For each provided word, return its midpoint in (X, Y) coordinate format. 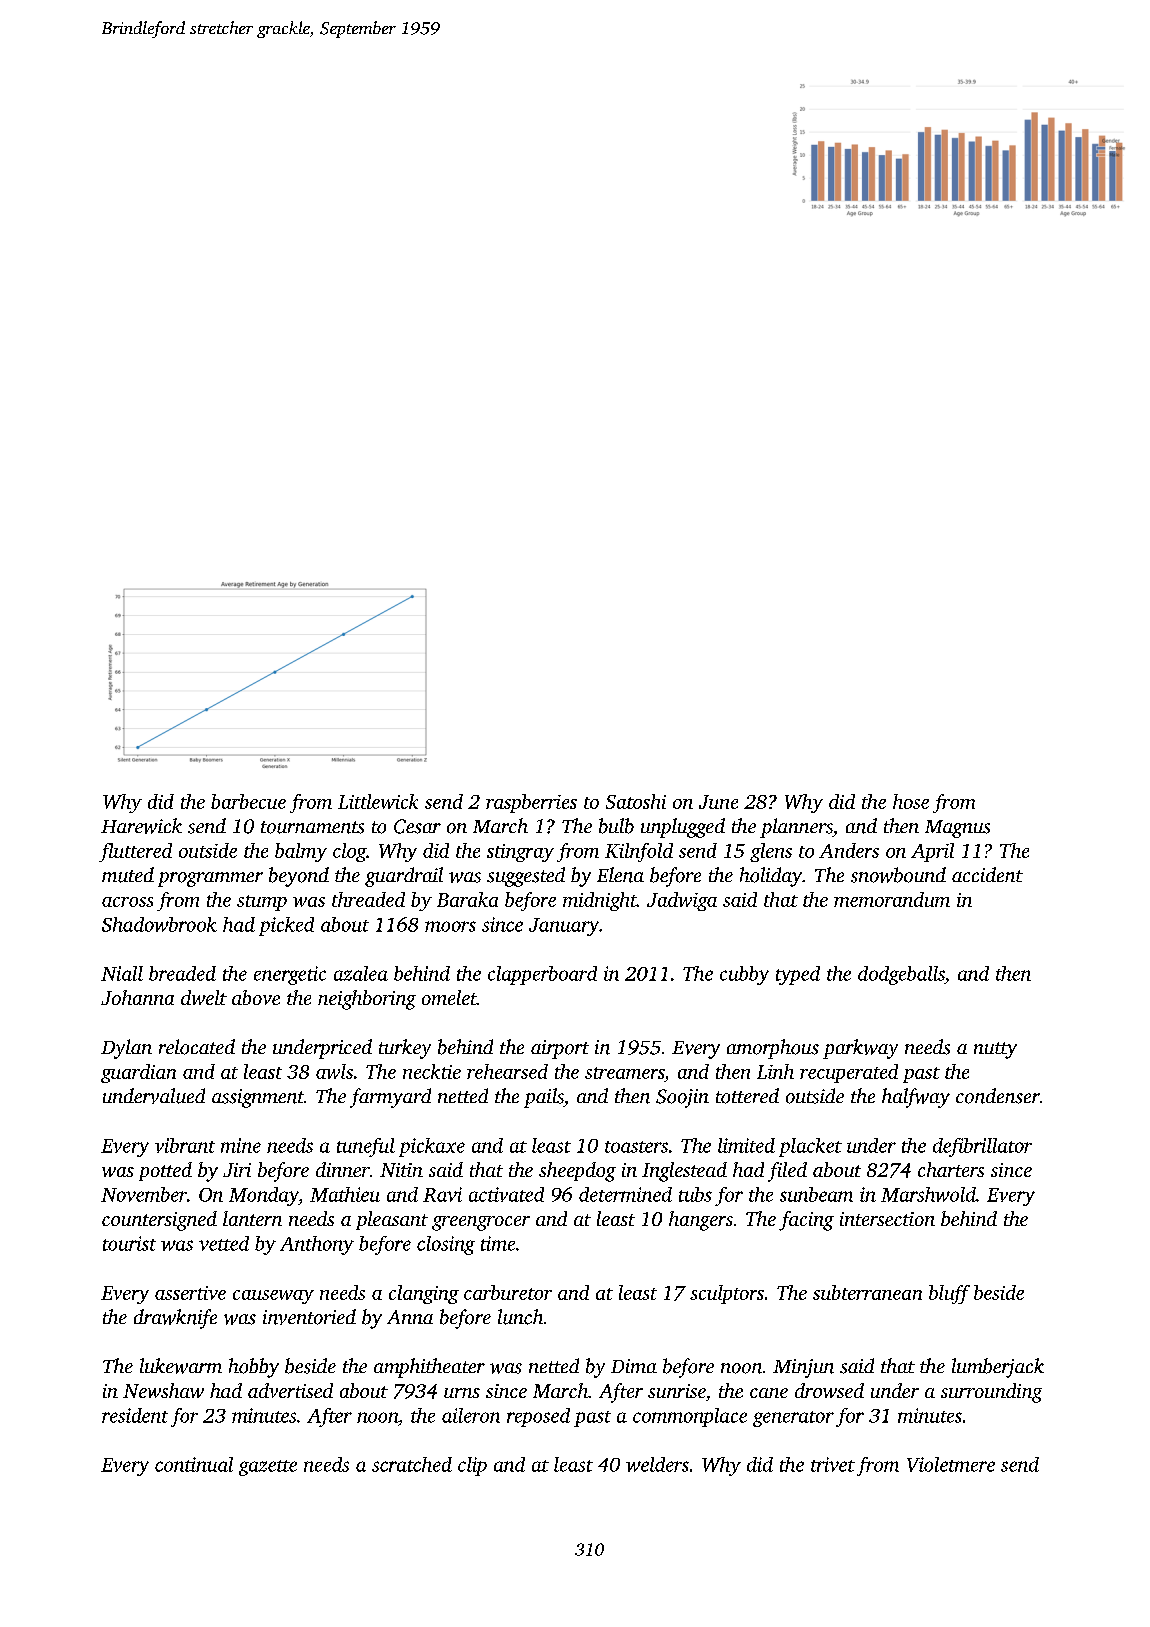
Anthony (317, 1245)
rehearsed (507, 1071)
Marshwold (928, 1194)
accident (987, 874)
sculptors (727, 1294)
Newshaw (163, 1390)
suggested (526, 877)
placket (810, 1147)
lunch (520, 1317)
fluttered (135, 852)
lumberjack (998, 1368)
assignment (258, 1098)
